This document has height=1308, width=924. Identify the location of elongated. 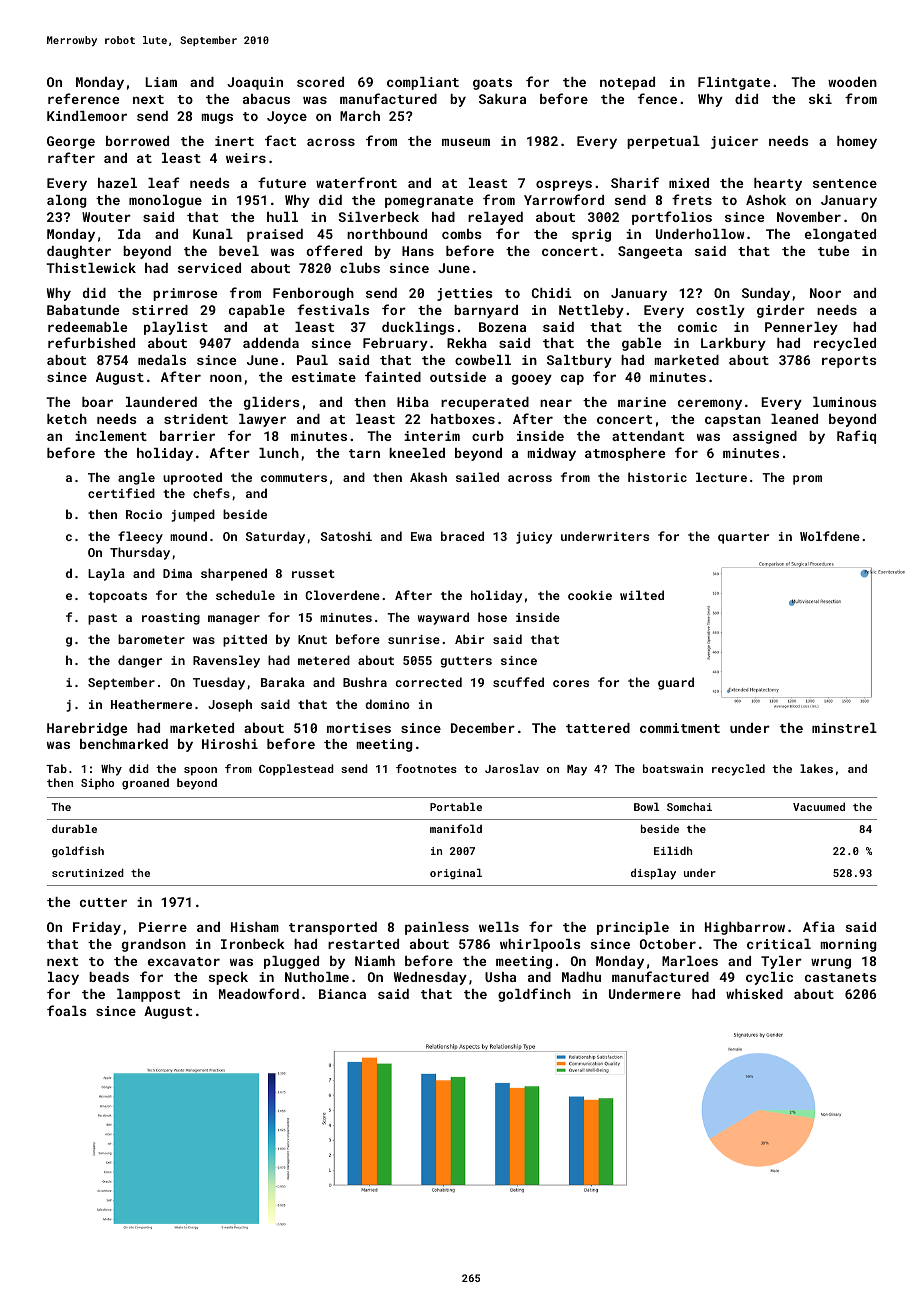
(840, 235).
